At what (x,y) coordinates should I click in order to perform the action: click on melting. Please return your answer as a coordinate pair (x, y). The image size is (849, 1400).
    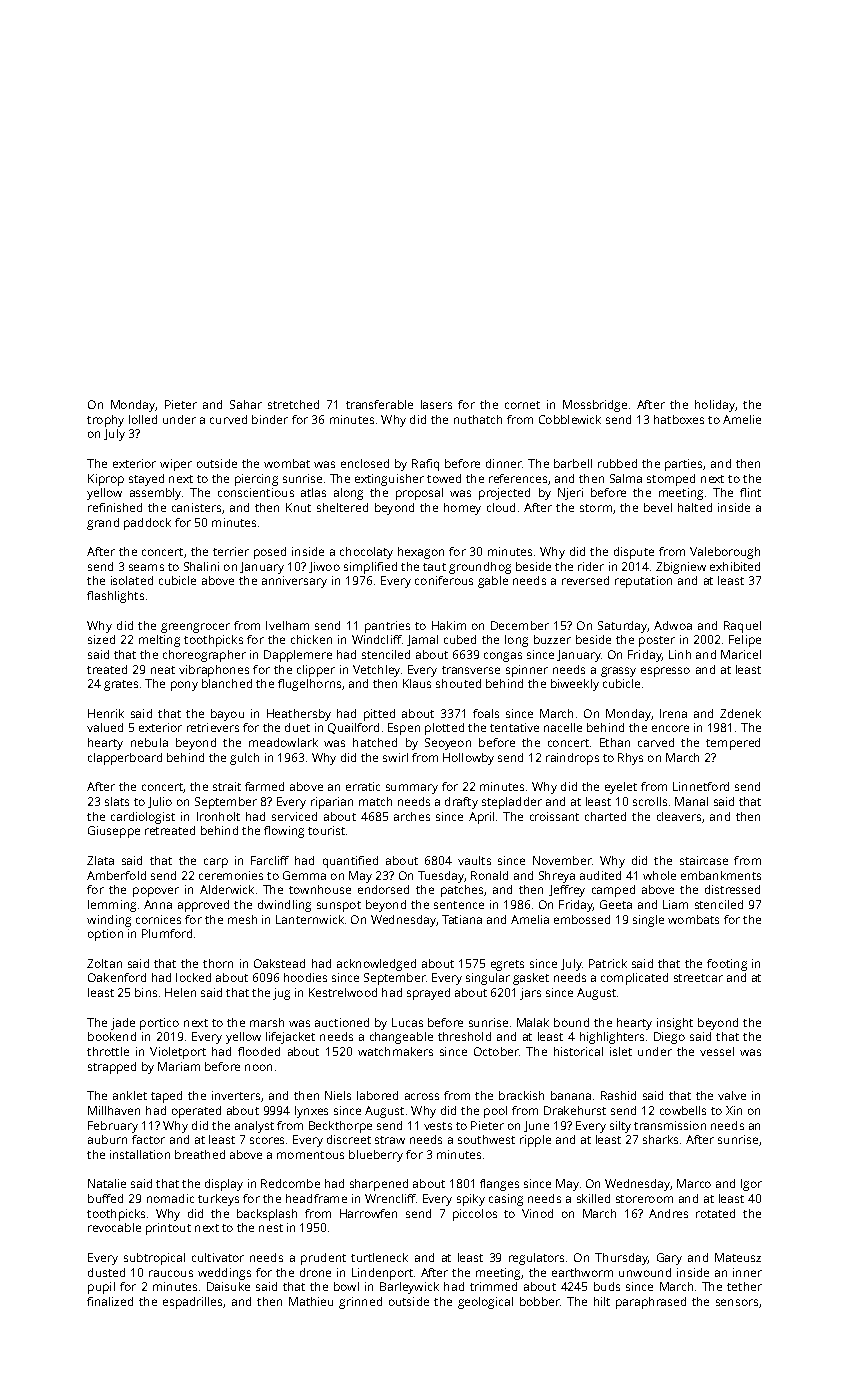
    Looking at the image, I should click on (159, 641).
